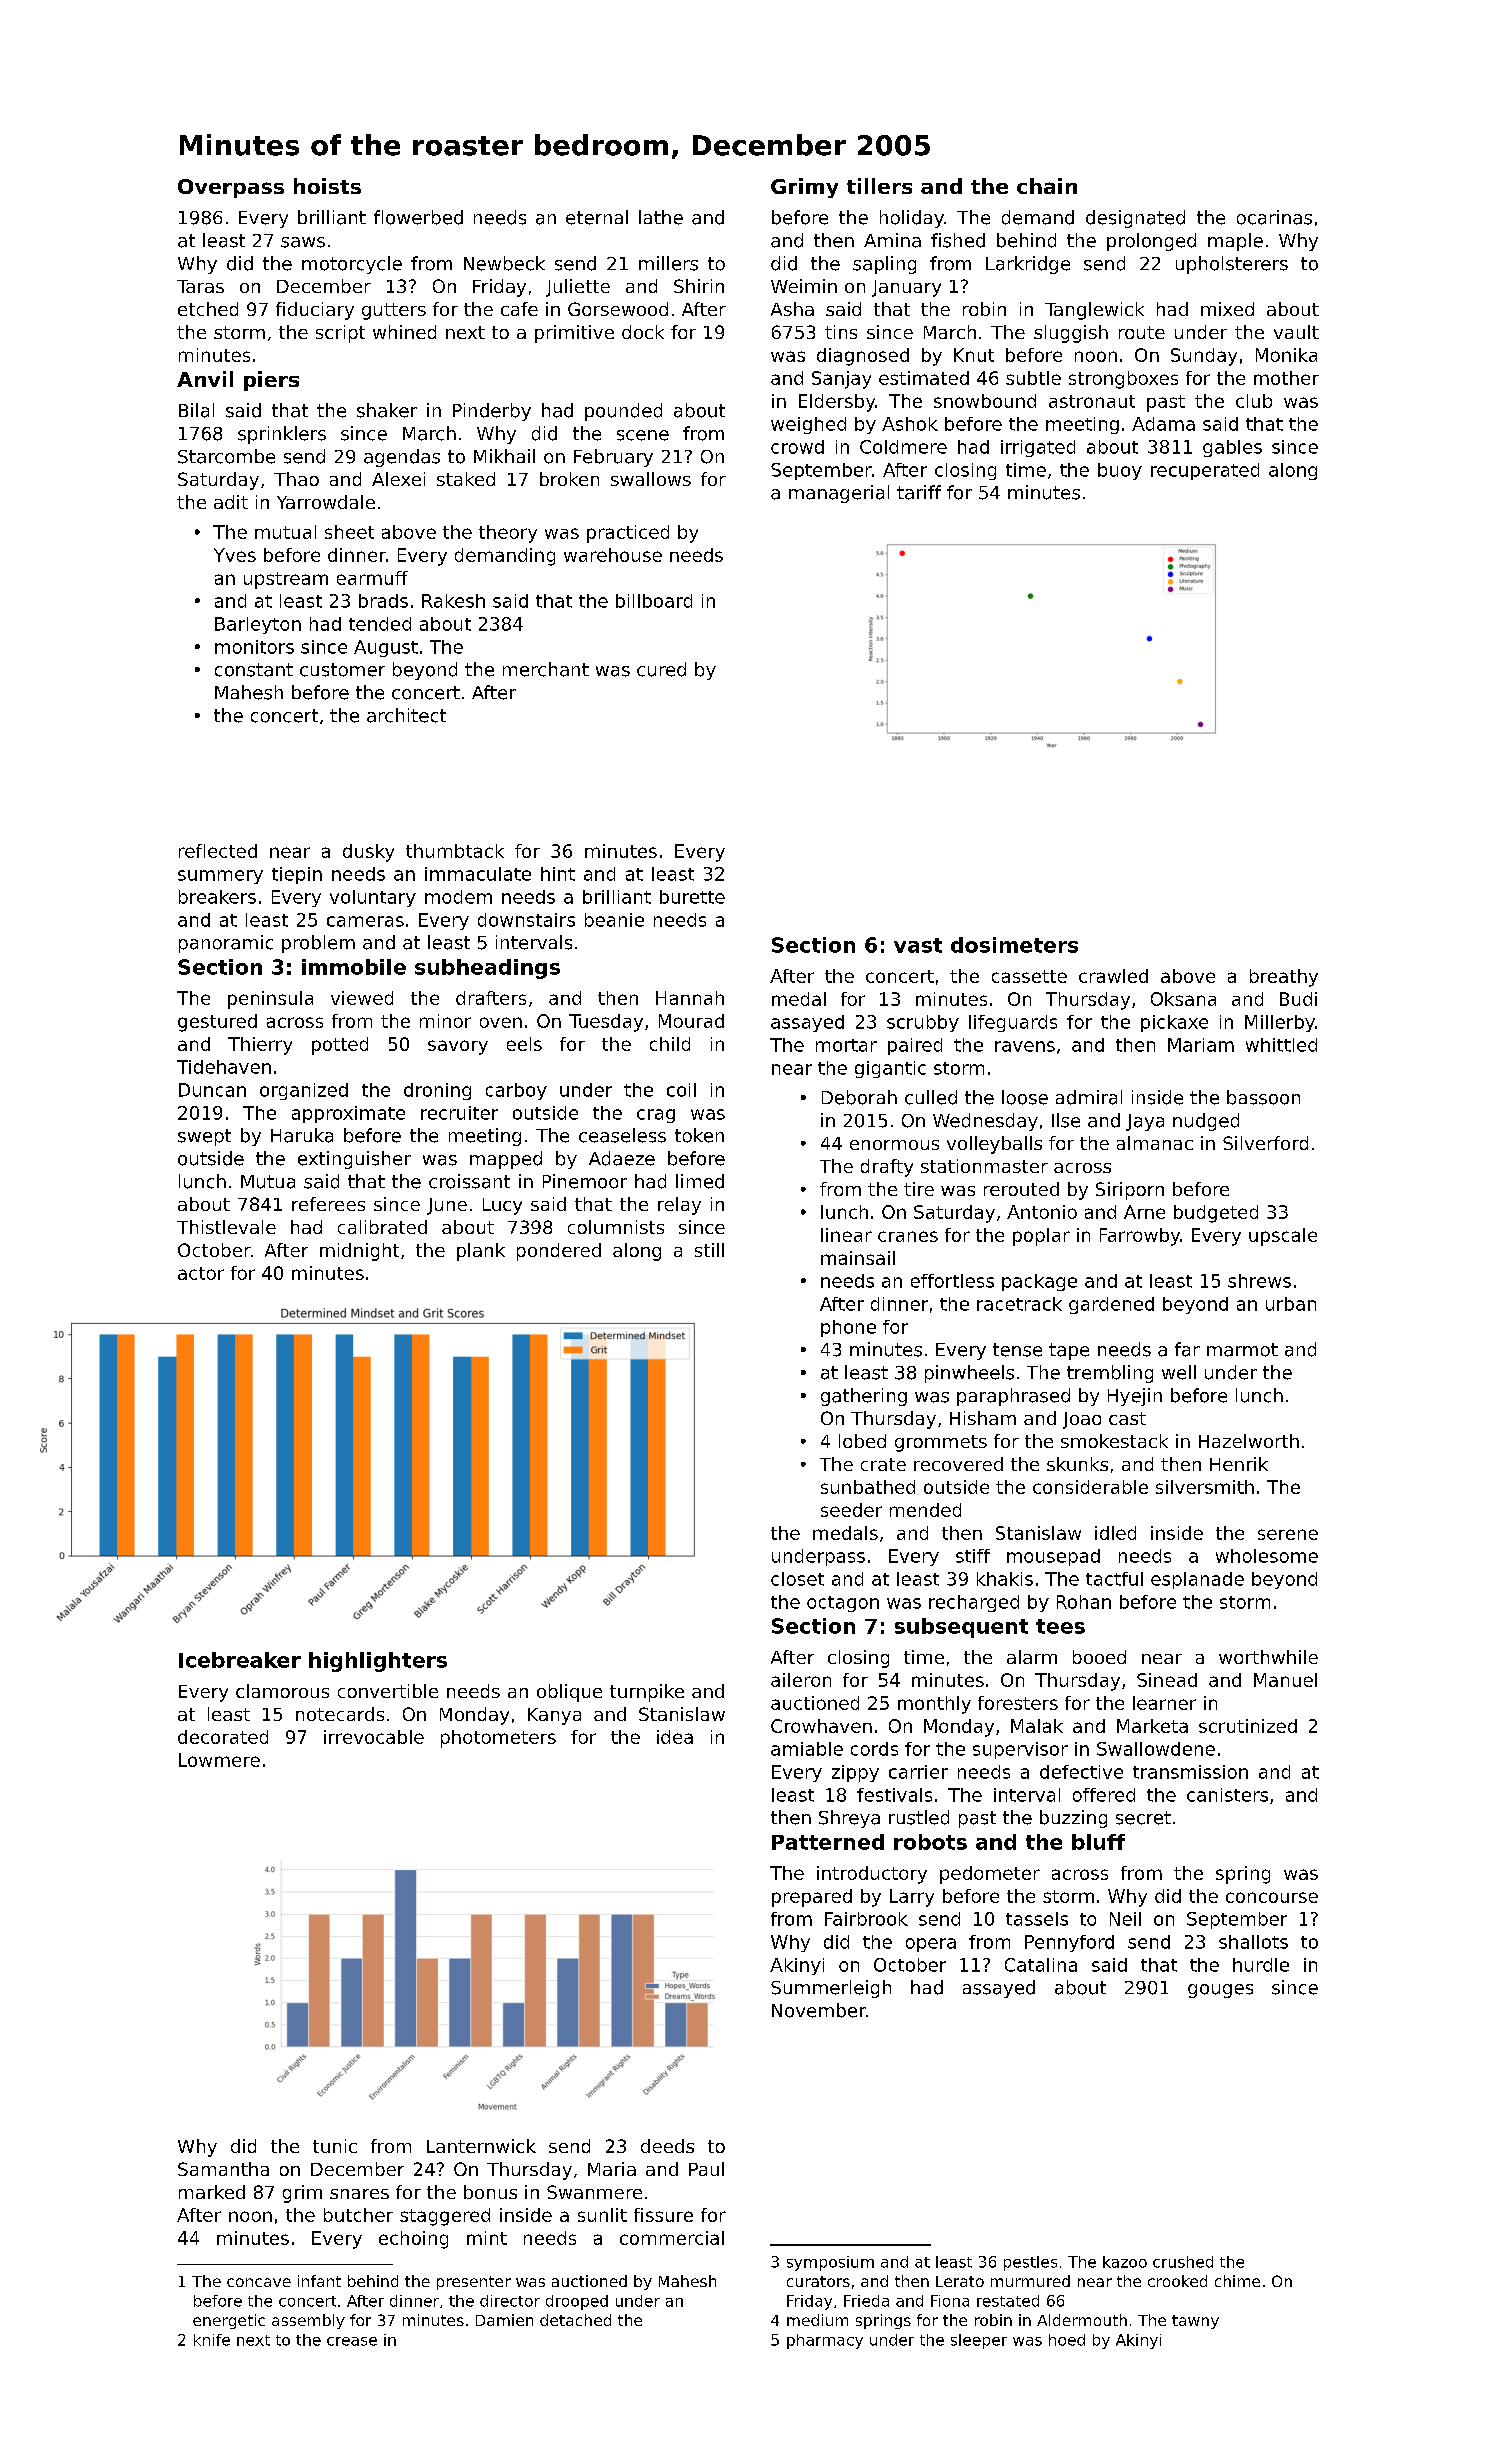  I want to click on fissure, so click(663, 2215).
